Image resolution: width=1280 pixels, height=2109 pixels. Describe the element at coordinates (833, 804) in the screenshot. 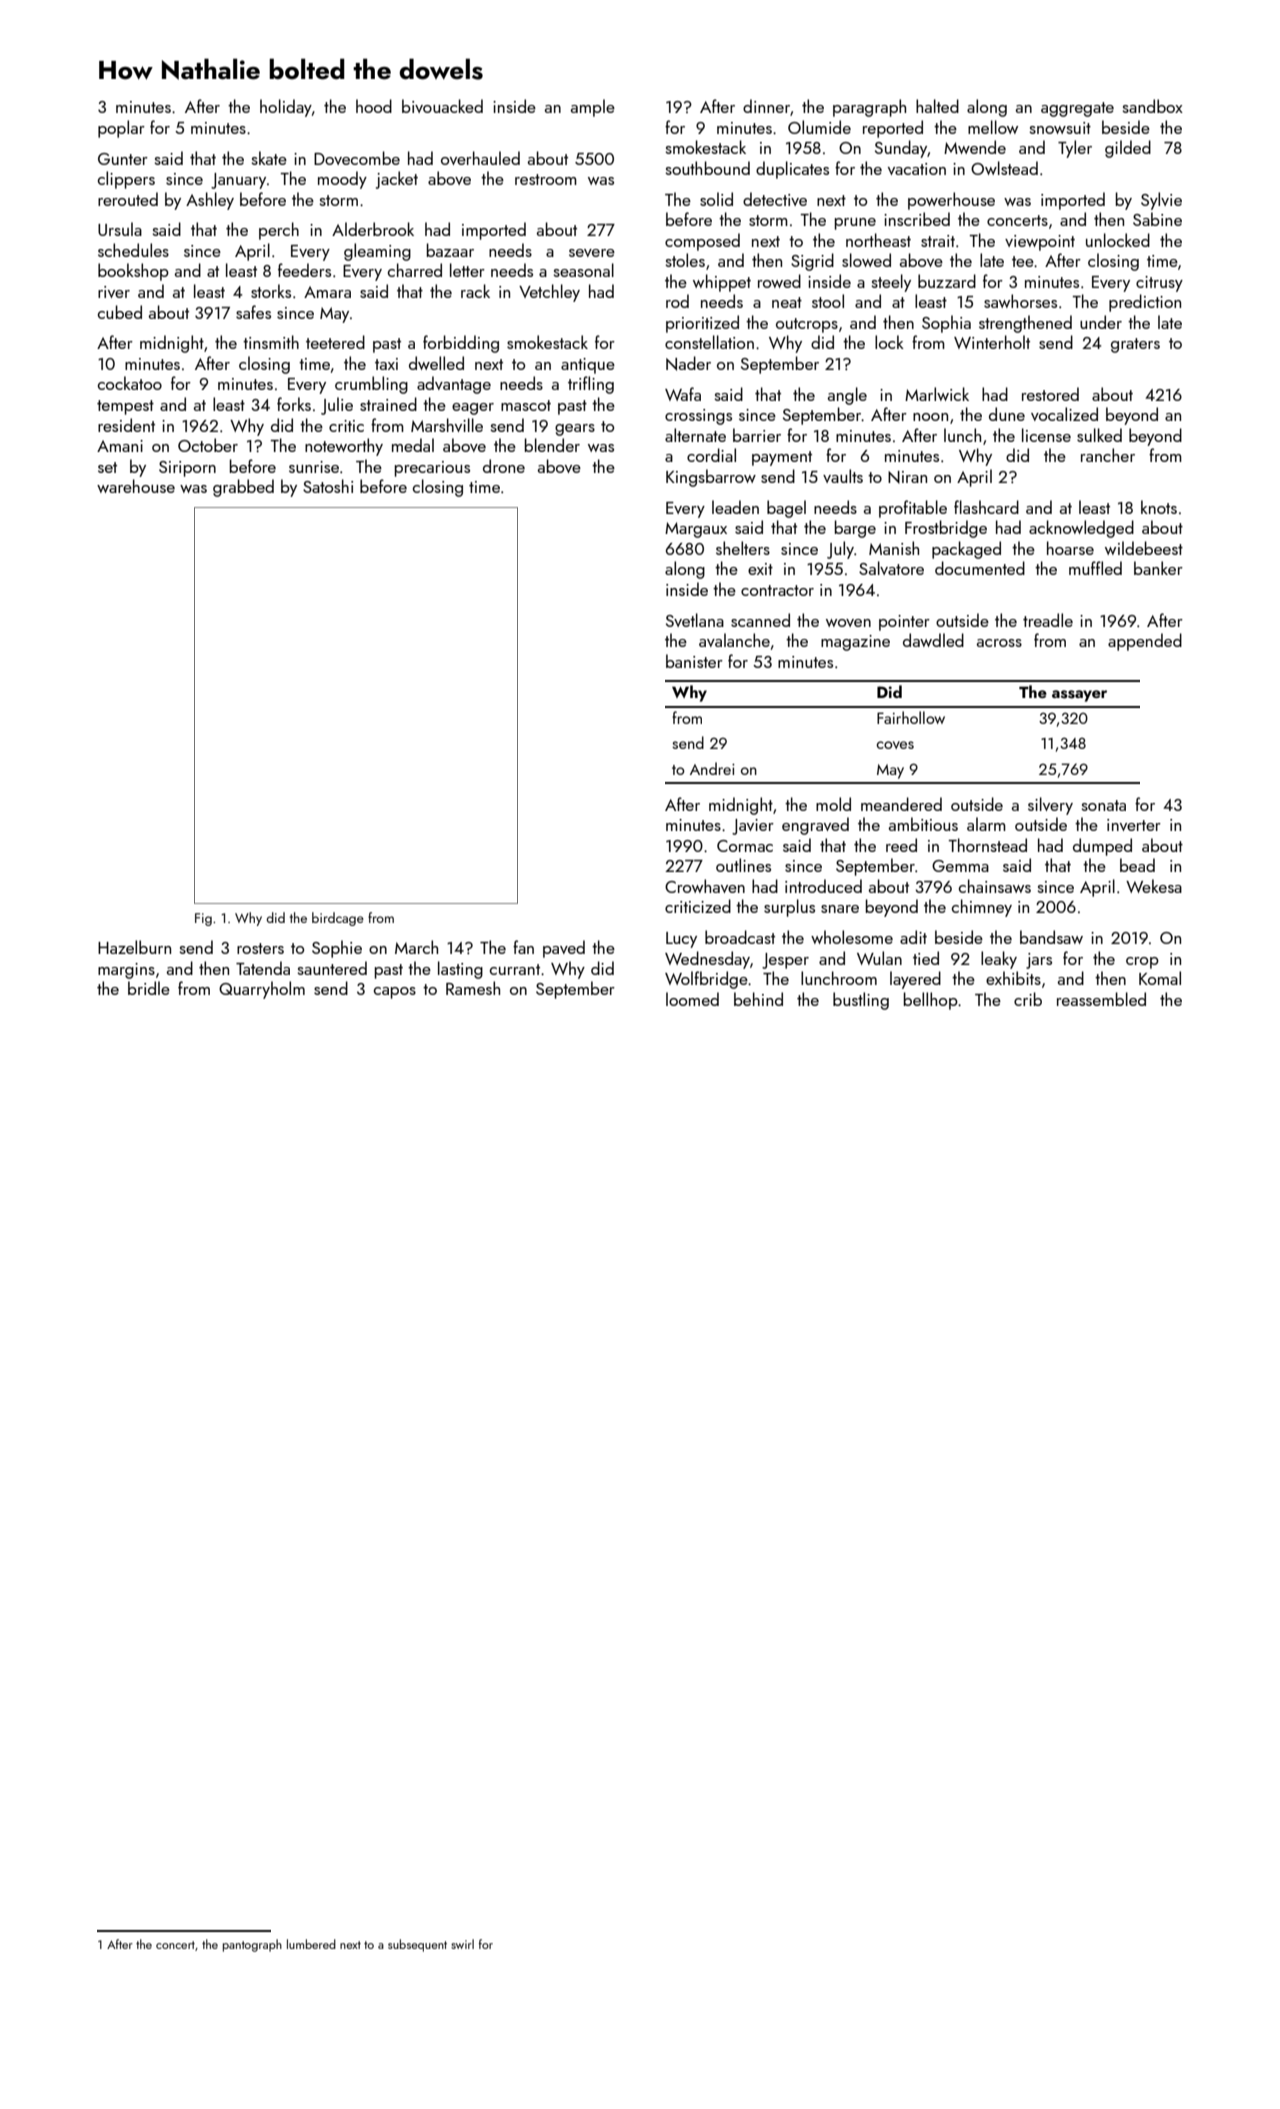

I see `mold` at that location.
